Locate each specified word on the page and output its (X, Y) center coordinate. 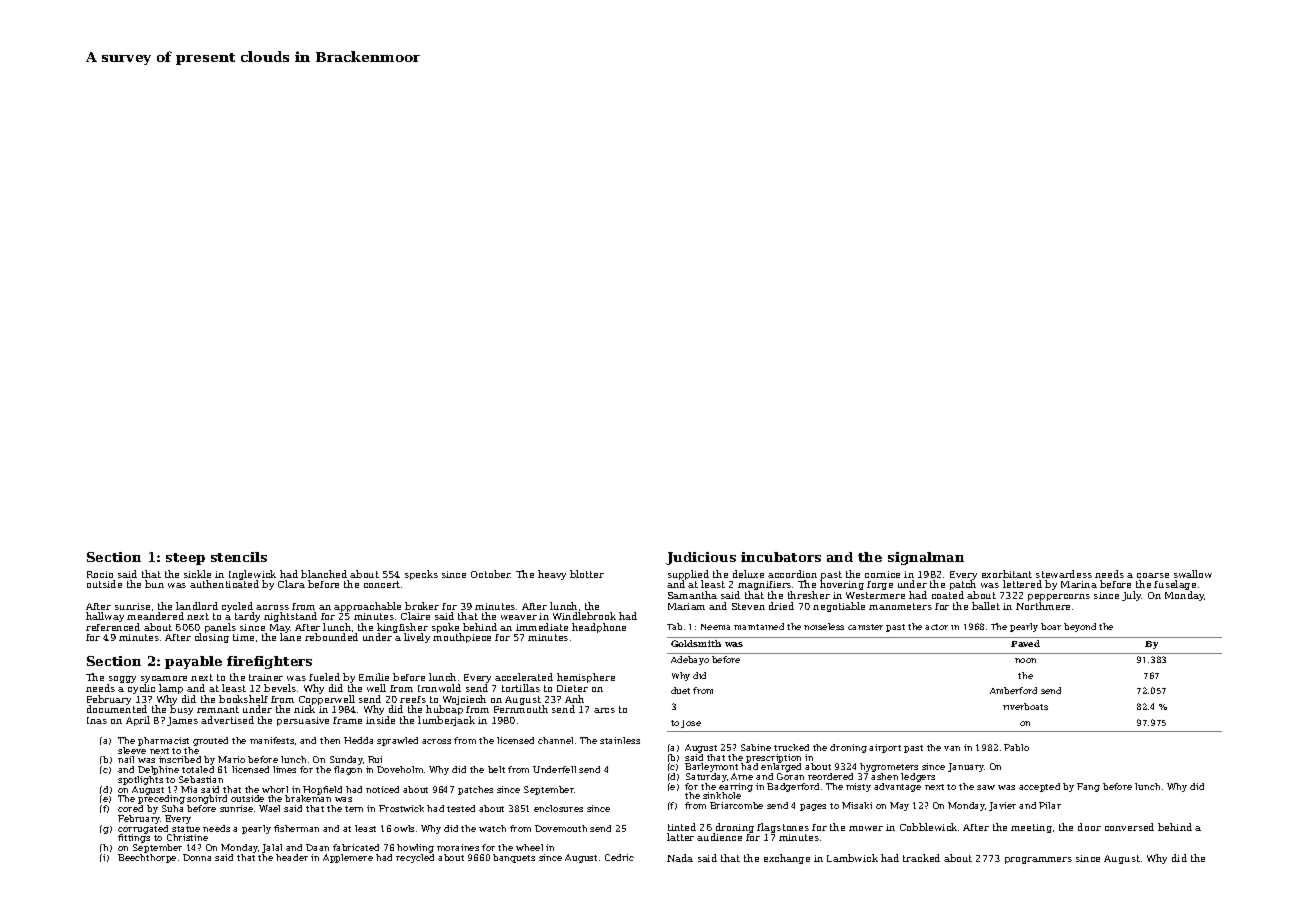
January (966, 767)
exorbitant (1007, 574)
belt (496, 769)
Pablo (1016, 747)
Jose (691, 724)
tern (354, 809)
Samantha (692, 595)
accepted (1039, 787)
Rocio (100, 574)
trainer (266, 677)
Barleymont (711, 767)
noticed (382, 789)
